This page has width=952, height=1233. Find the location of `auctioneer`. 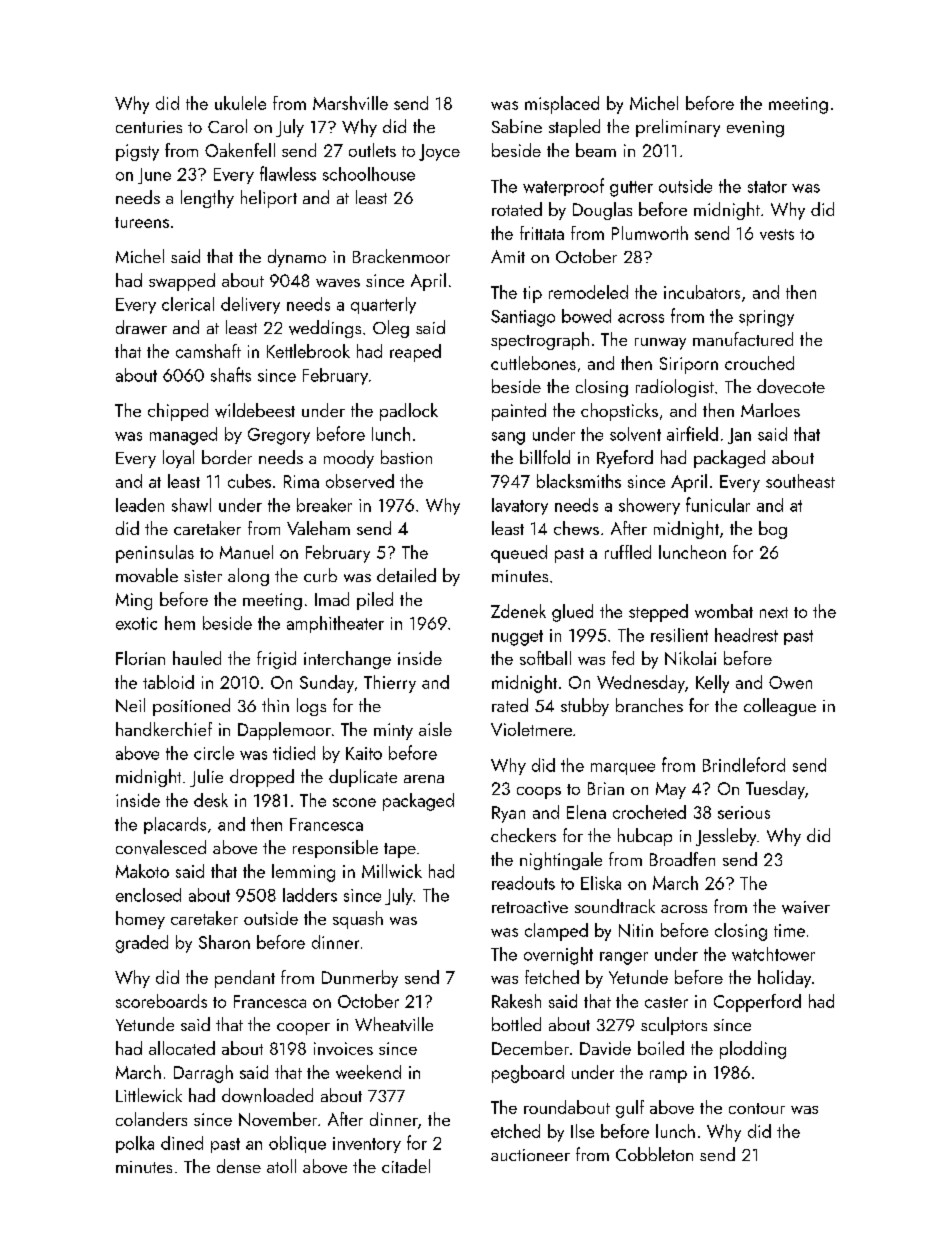

auctioneer is located at coordinates (530, 1155).
